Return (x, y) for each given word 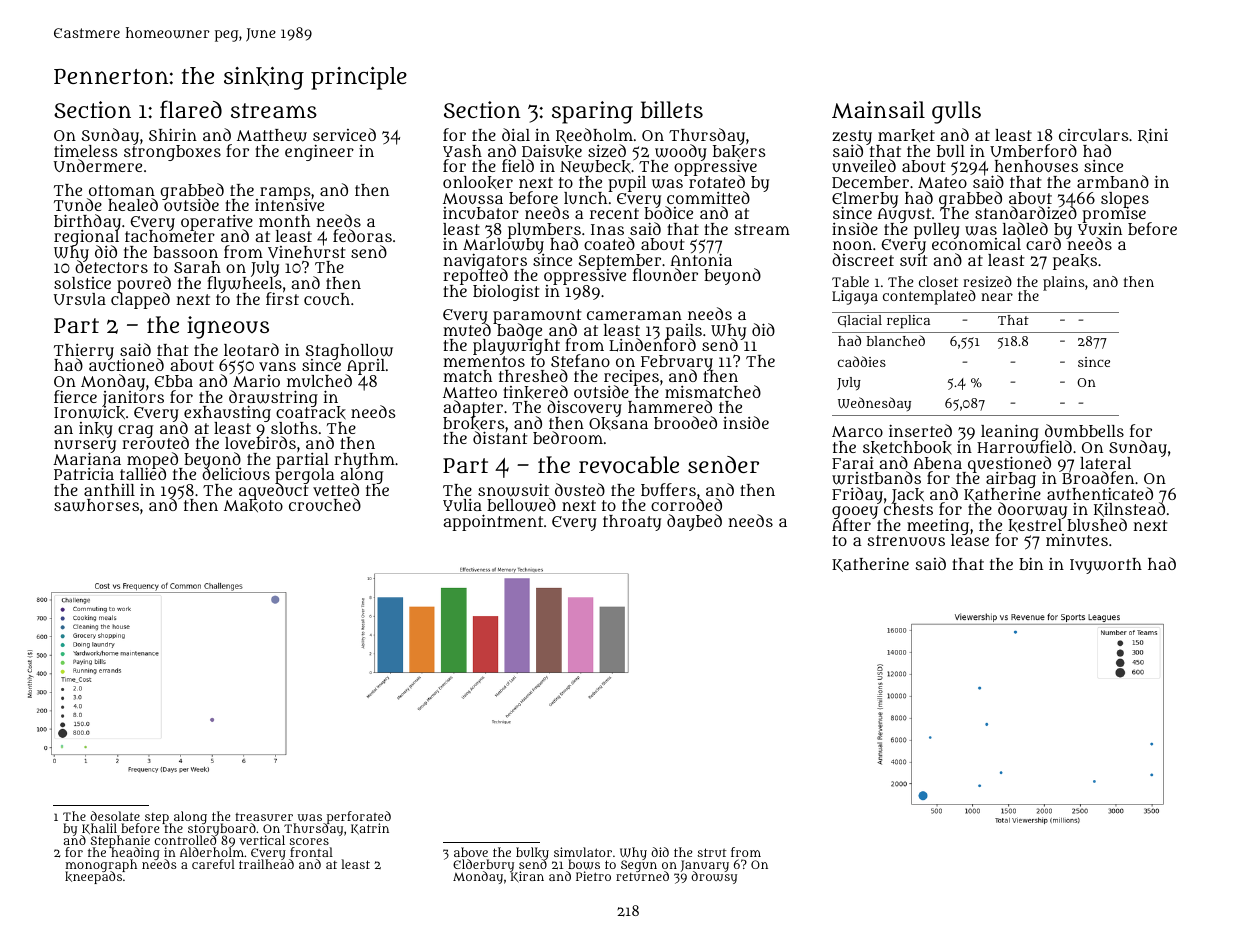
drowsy (714, 878)
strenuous (906, 540)
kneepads (93, 878)
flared (191, 109)
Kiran (527, 878)
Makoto (253, 506)
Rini (1153, 135)
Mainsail (878, 109)
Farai (853, 462)
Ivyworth (1106, 566)
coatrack (311, 413)
